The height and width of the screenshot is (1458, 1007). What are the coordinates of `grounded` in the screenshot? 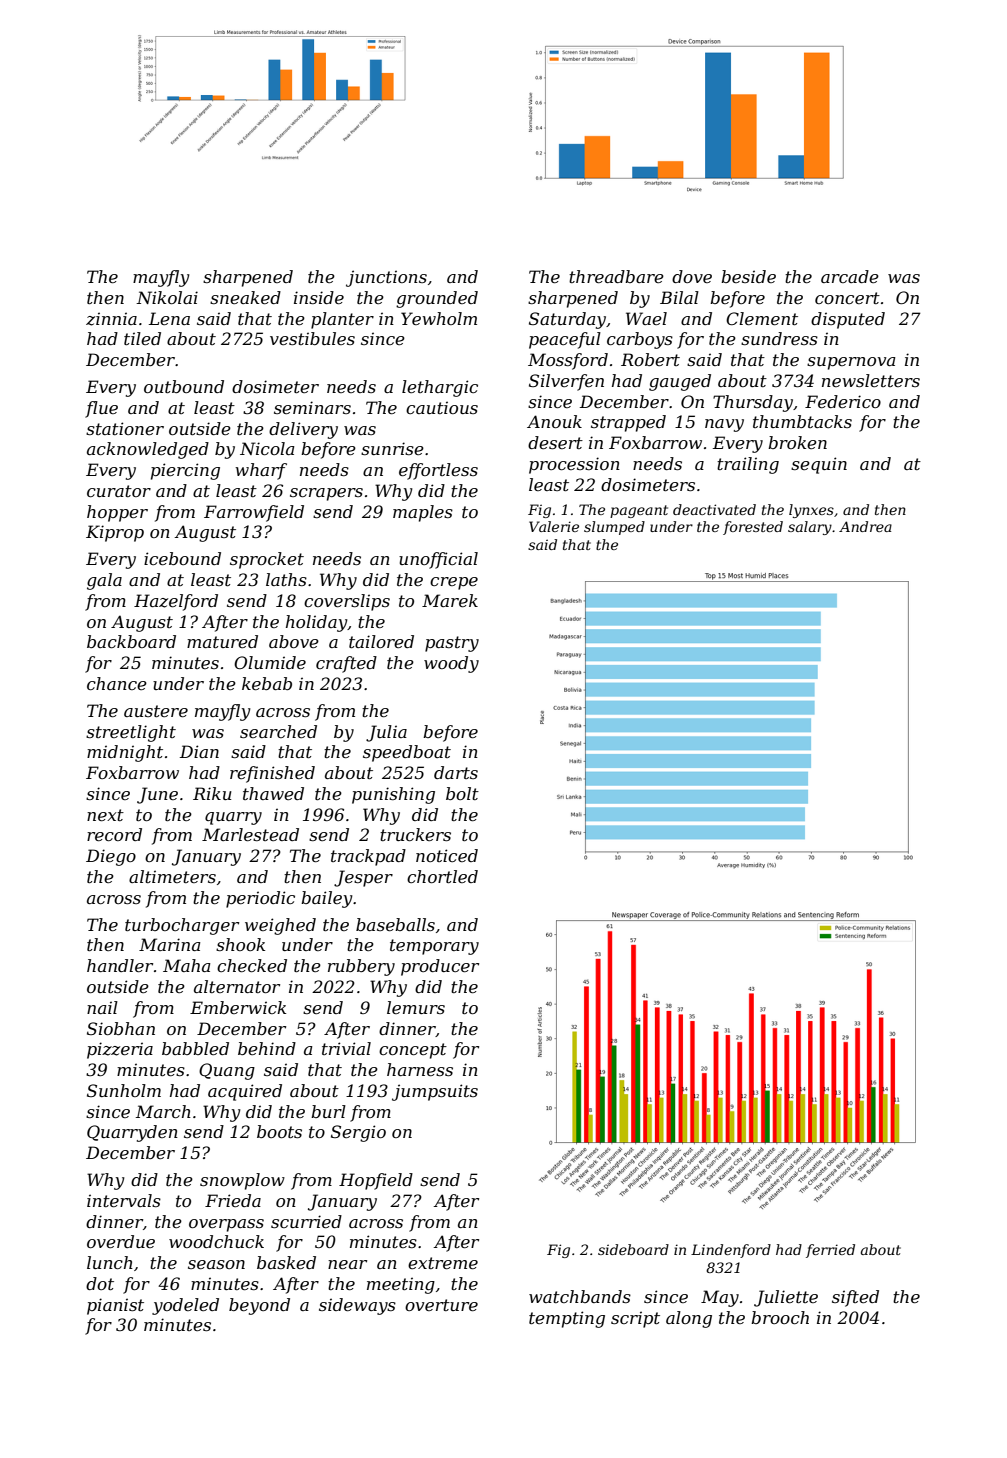 It's located at (437, 299).
